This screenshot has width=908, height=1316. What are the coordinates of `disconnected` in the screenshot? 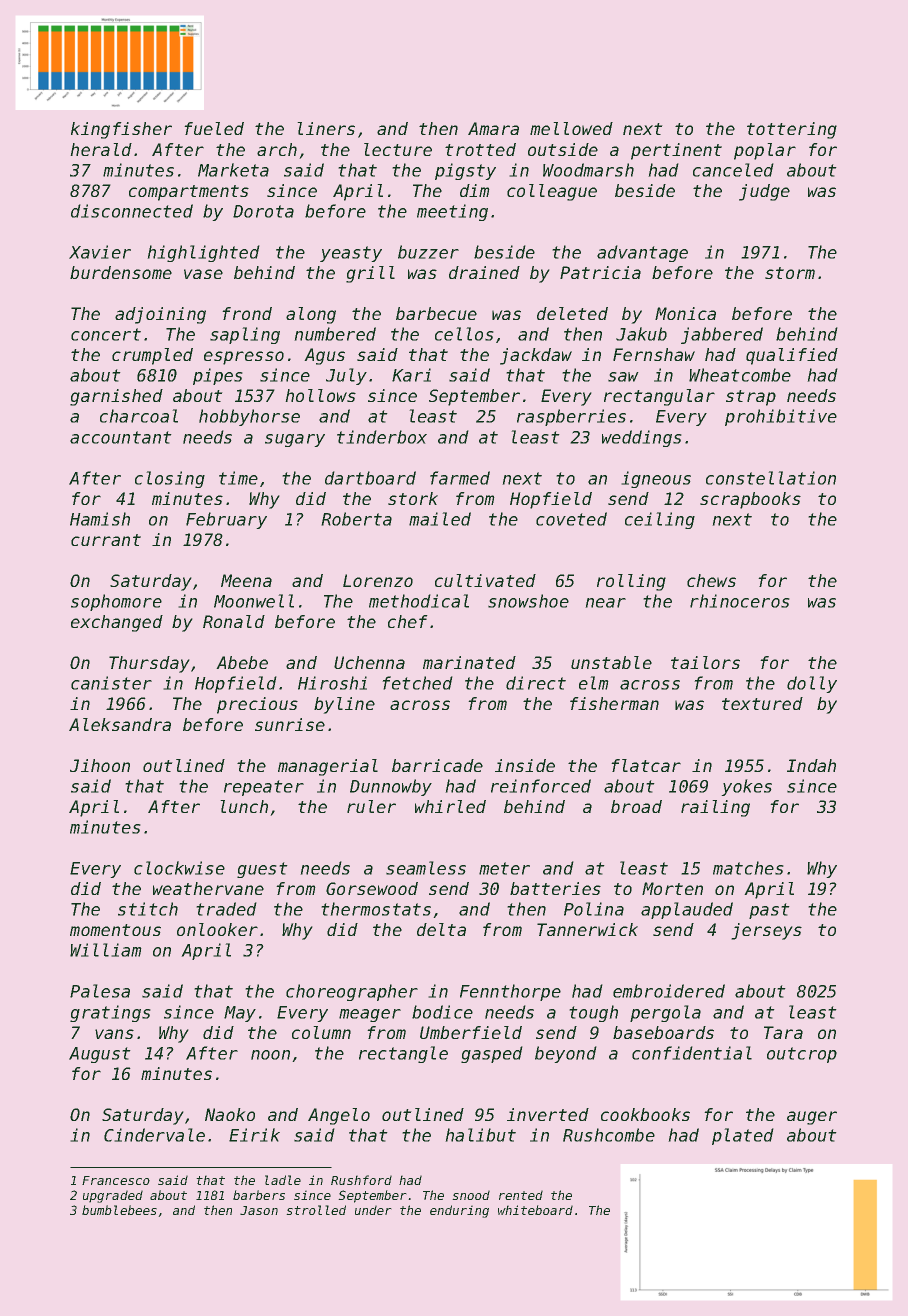 It's located at (132, 211).
